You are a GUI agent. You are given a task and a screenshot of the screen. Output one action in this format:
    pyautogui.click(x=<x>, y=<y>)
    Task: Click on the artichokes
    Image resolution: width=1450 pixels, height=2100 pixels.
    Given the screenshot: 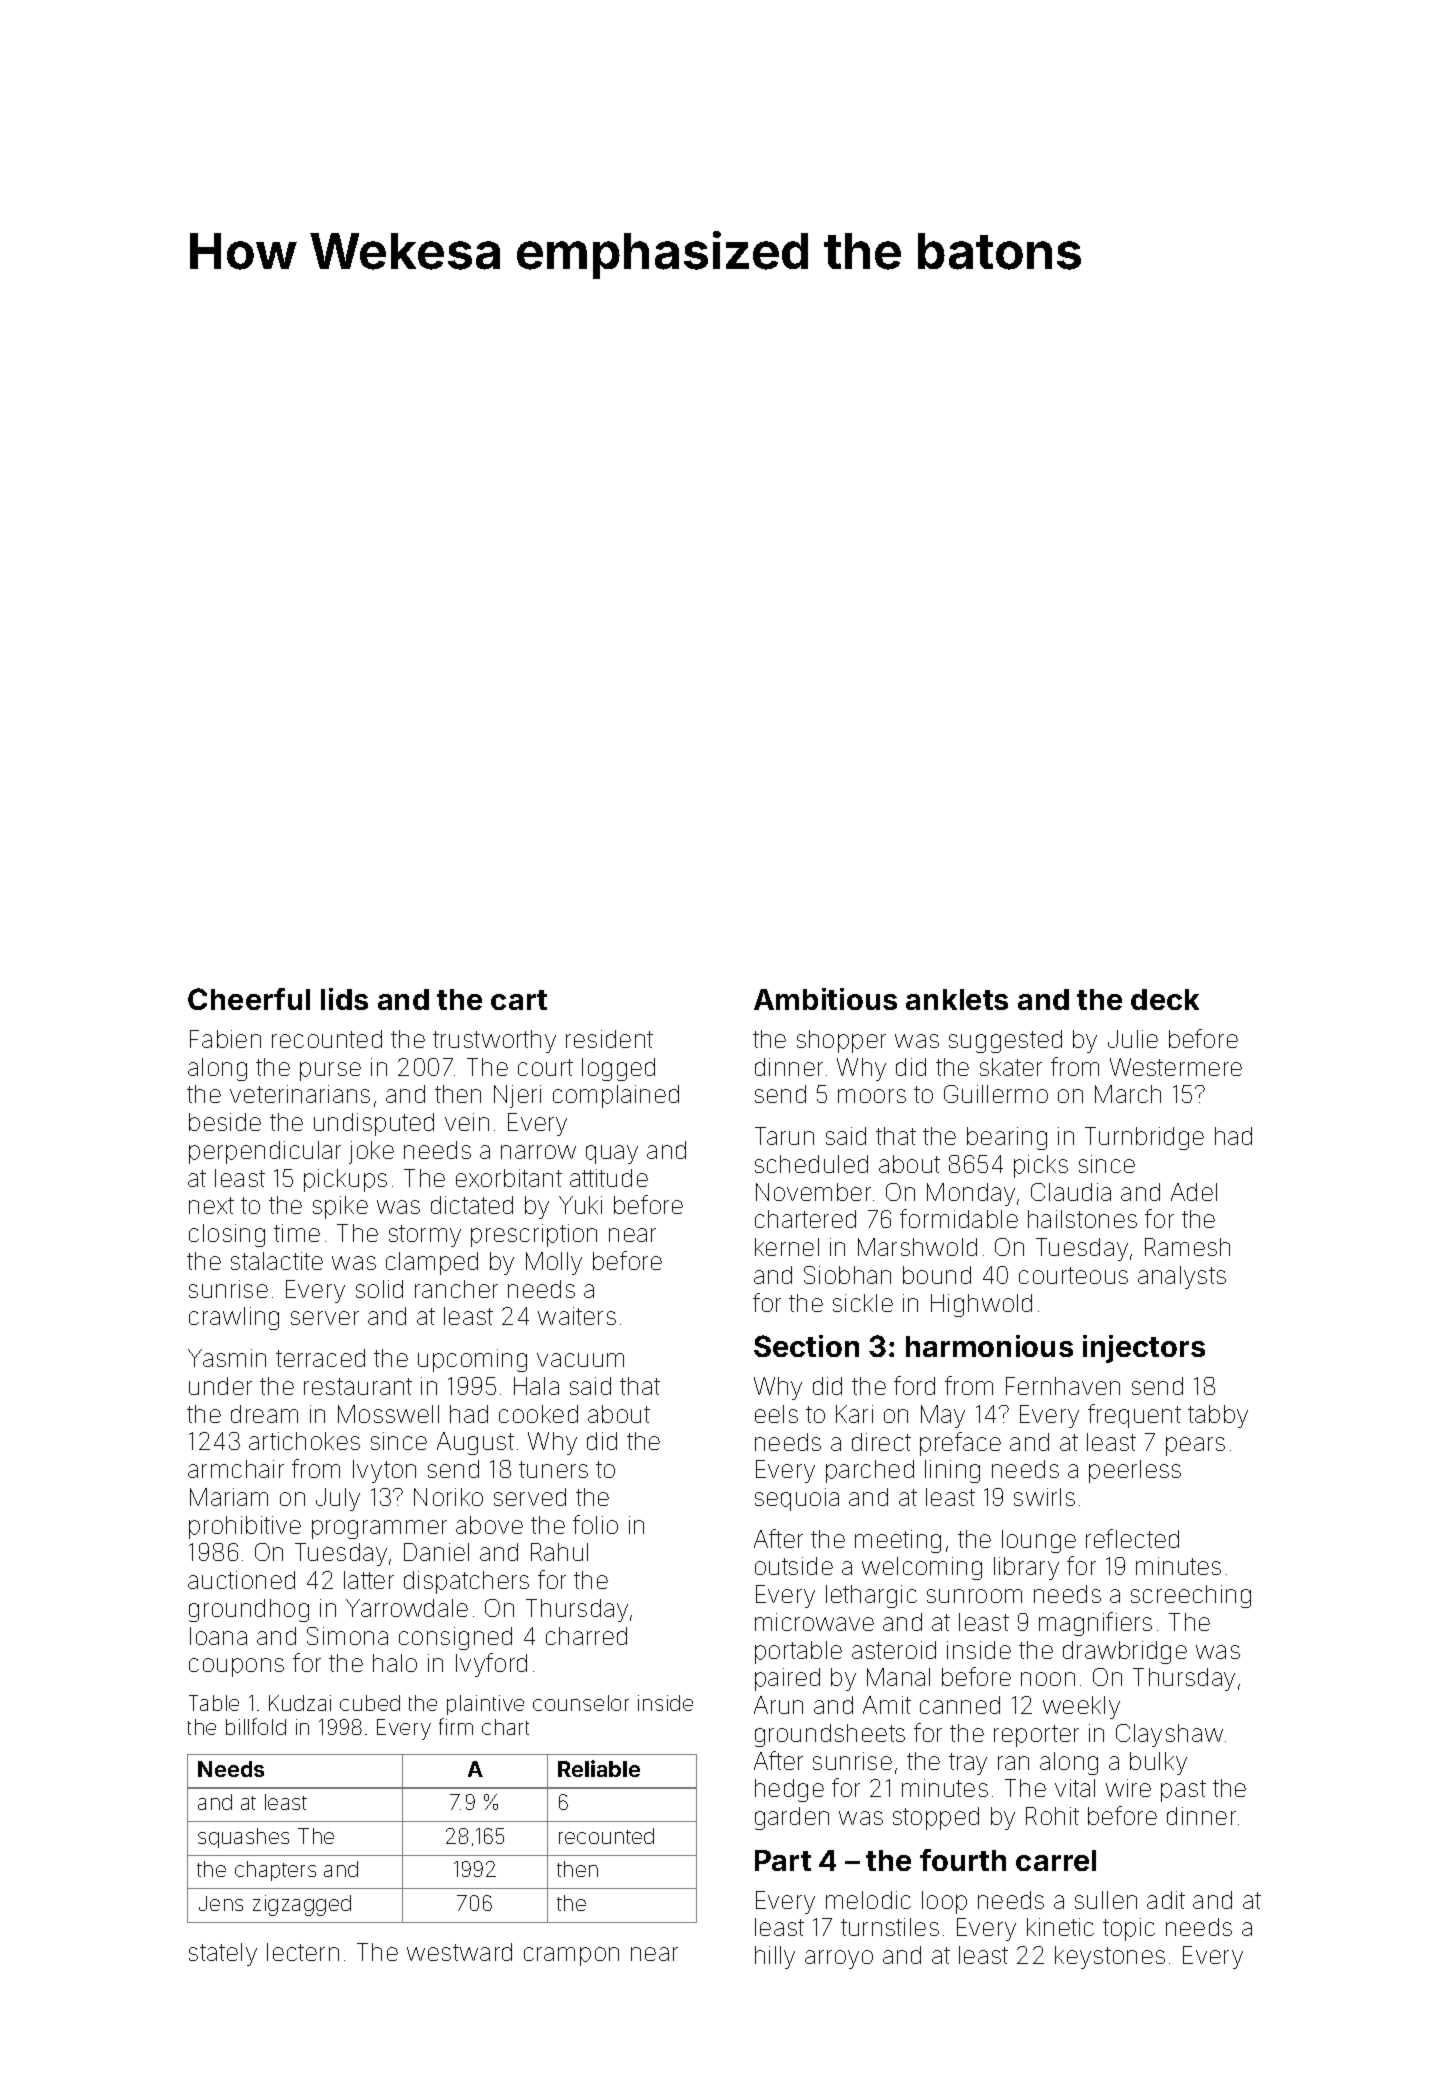 What is the action you would take?
    pyautogui.click(x=304, y=1441)
